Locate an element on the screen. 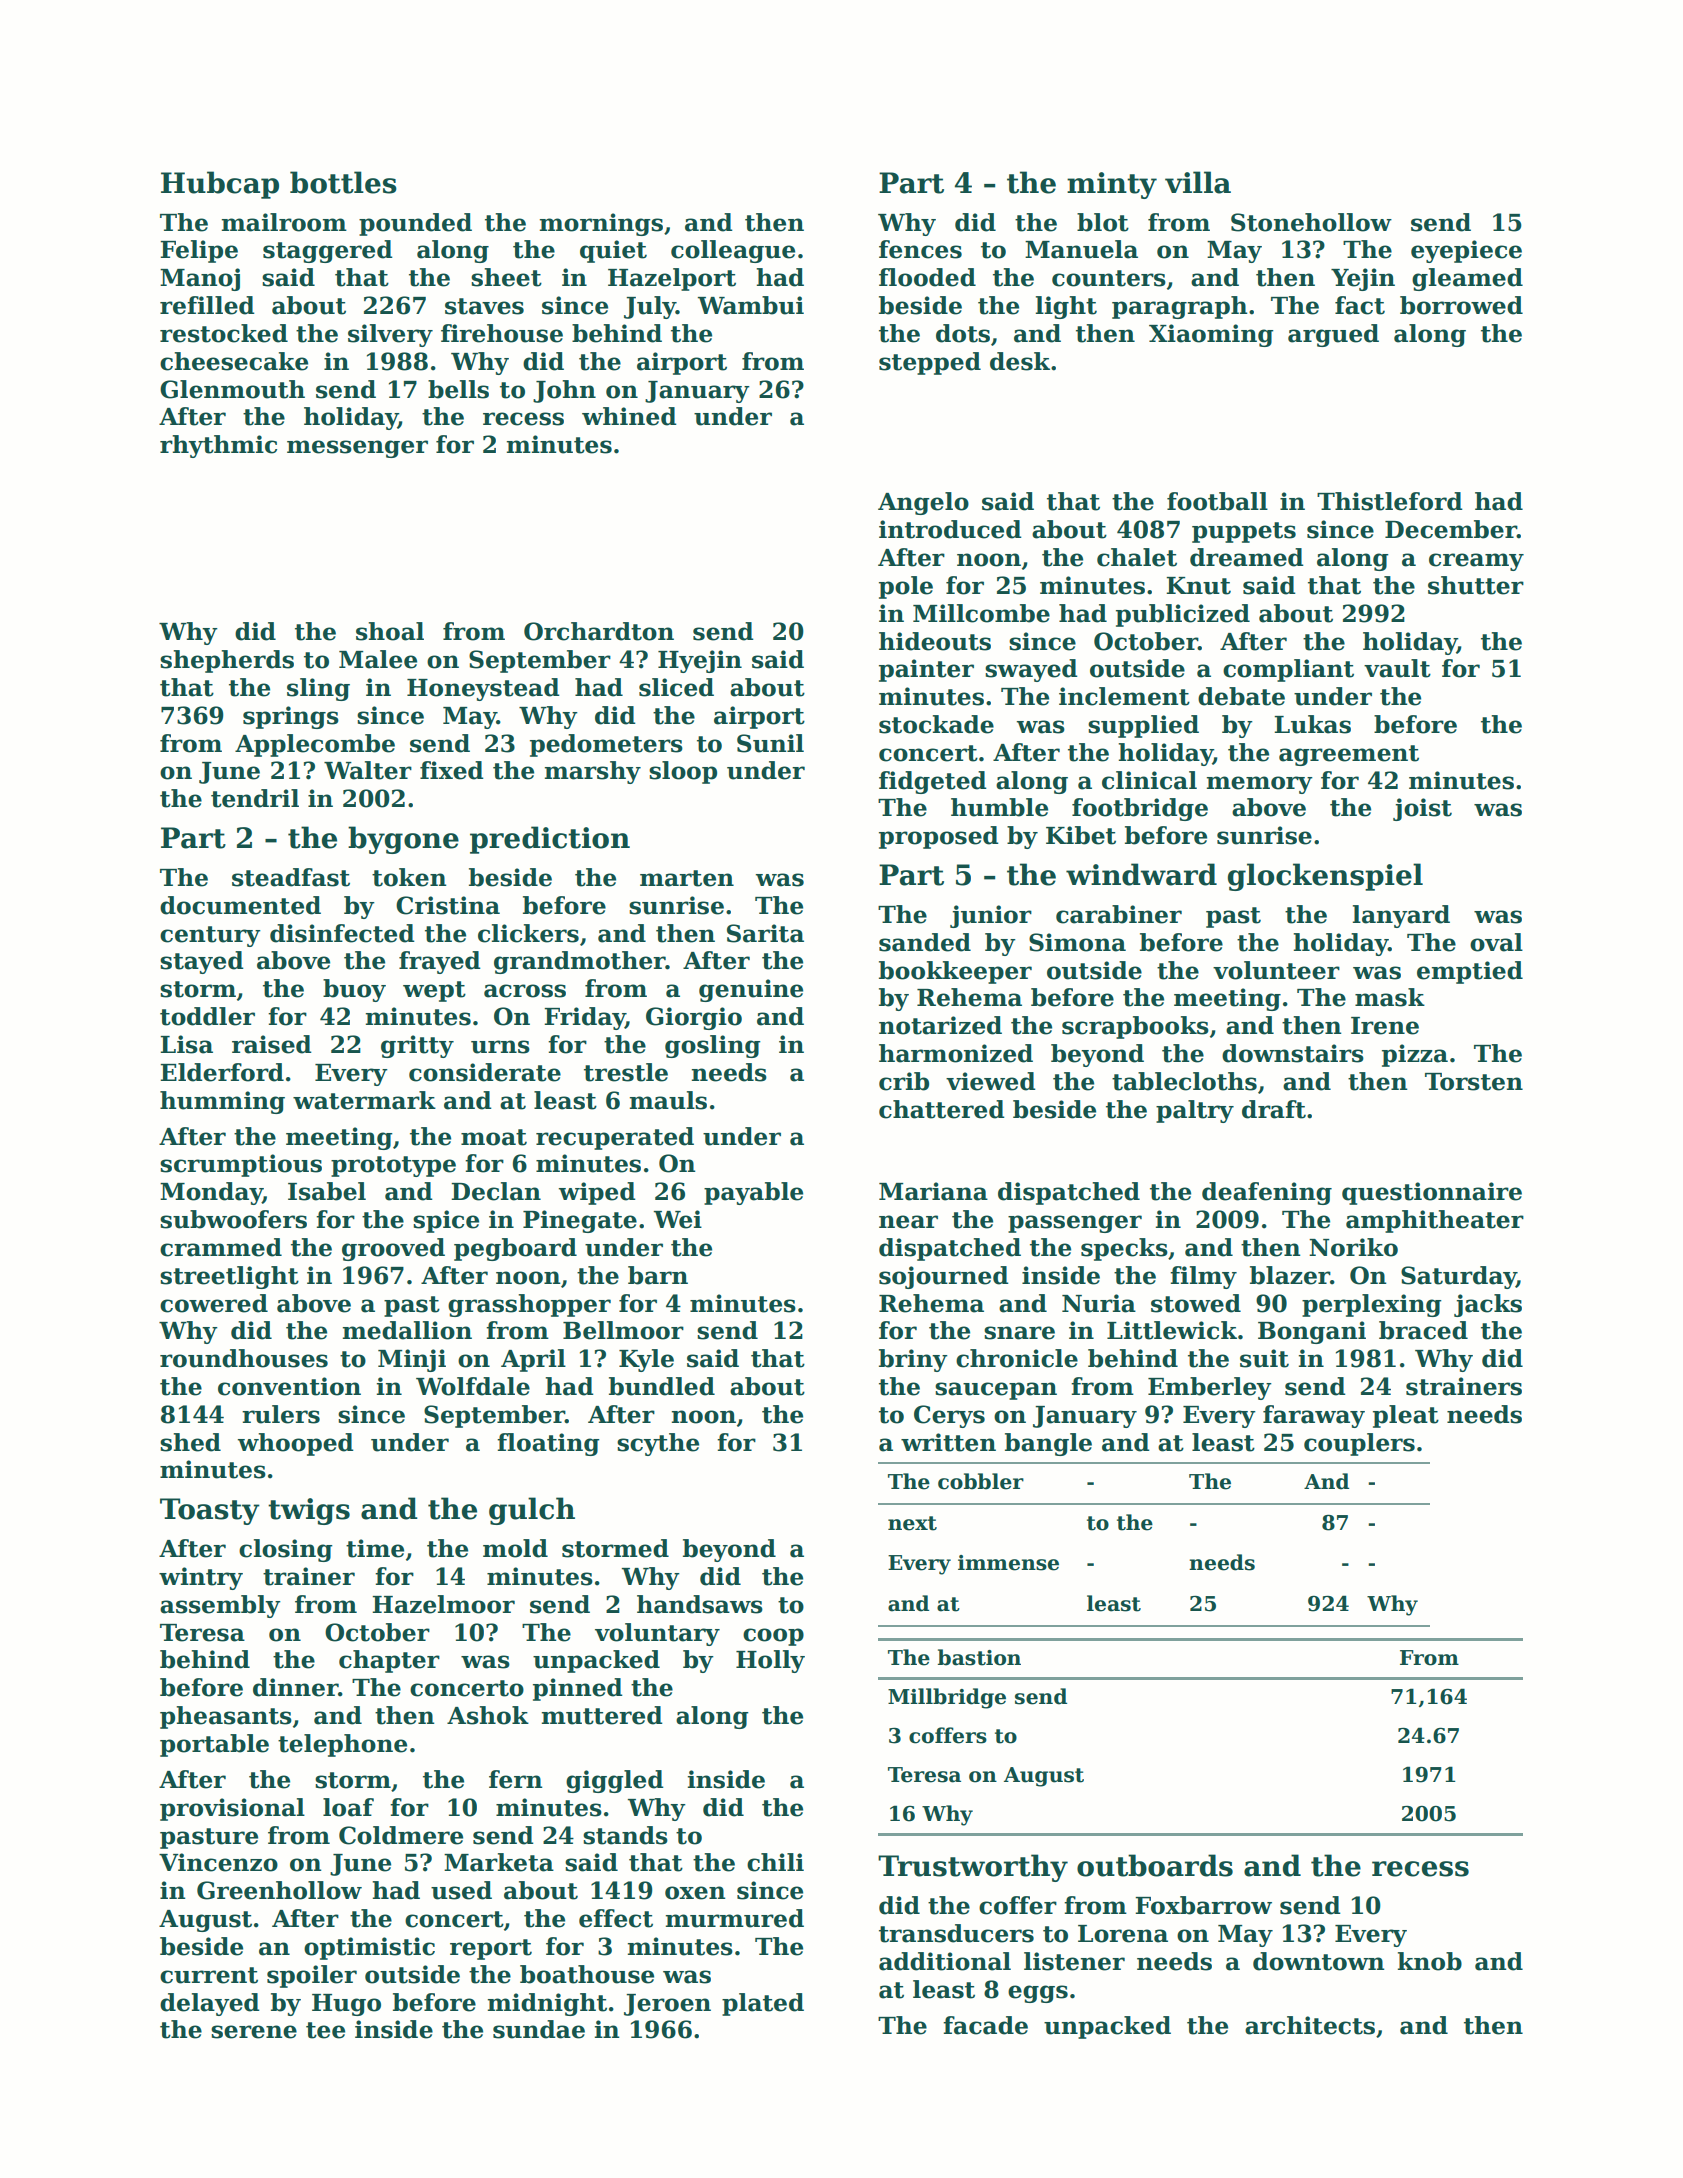 The height and width of the screenshot is (2178, 1683). report is located at coordinates (491, 1949).
